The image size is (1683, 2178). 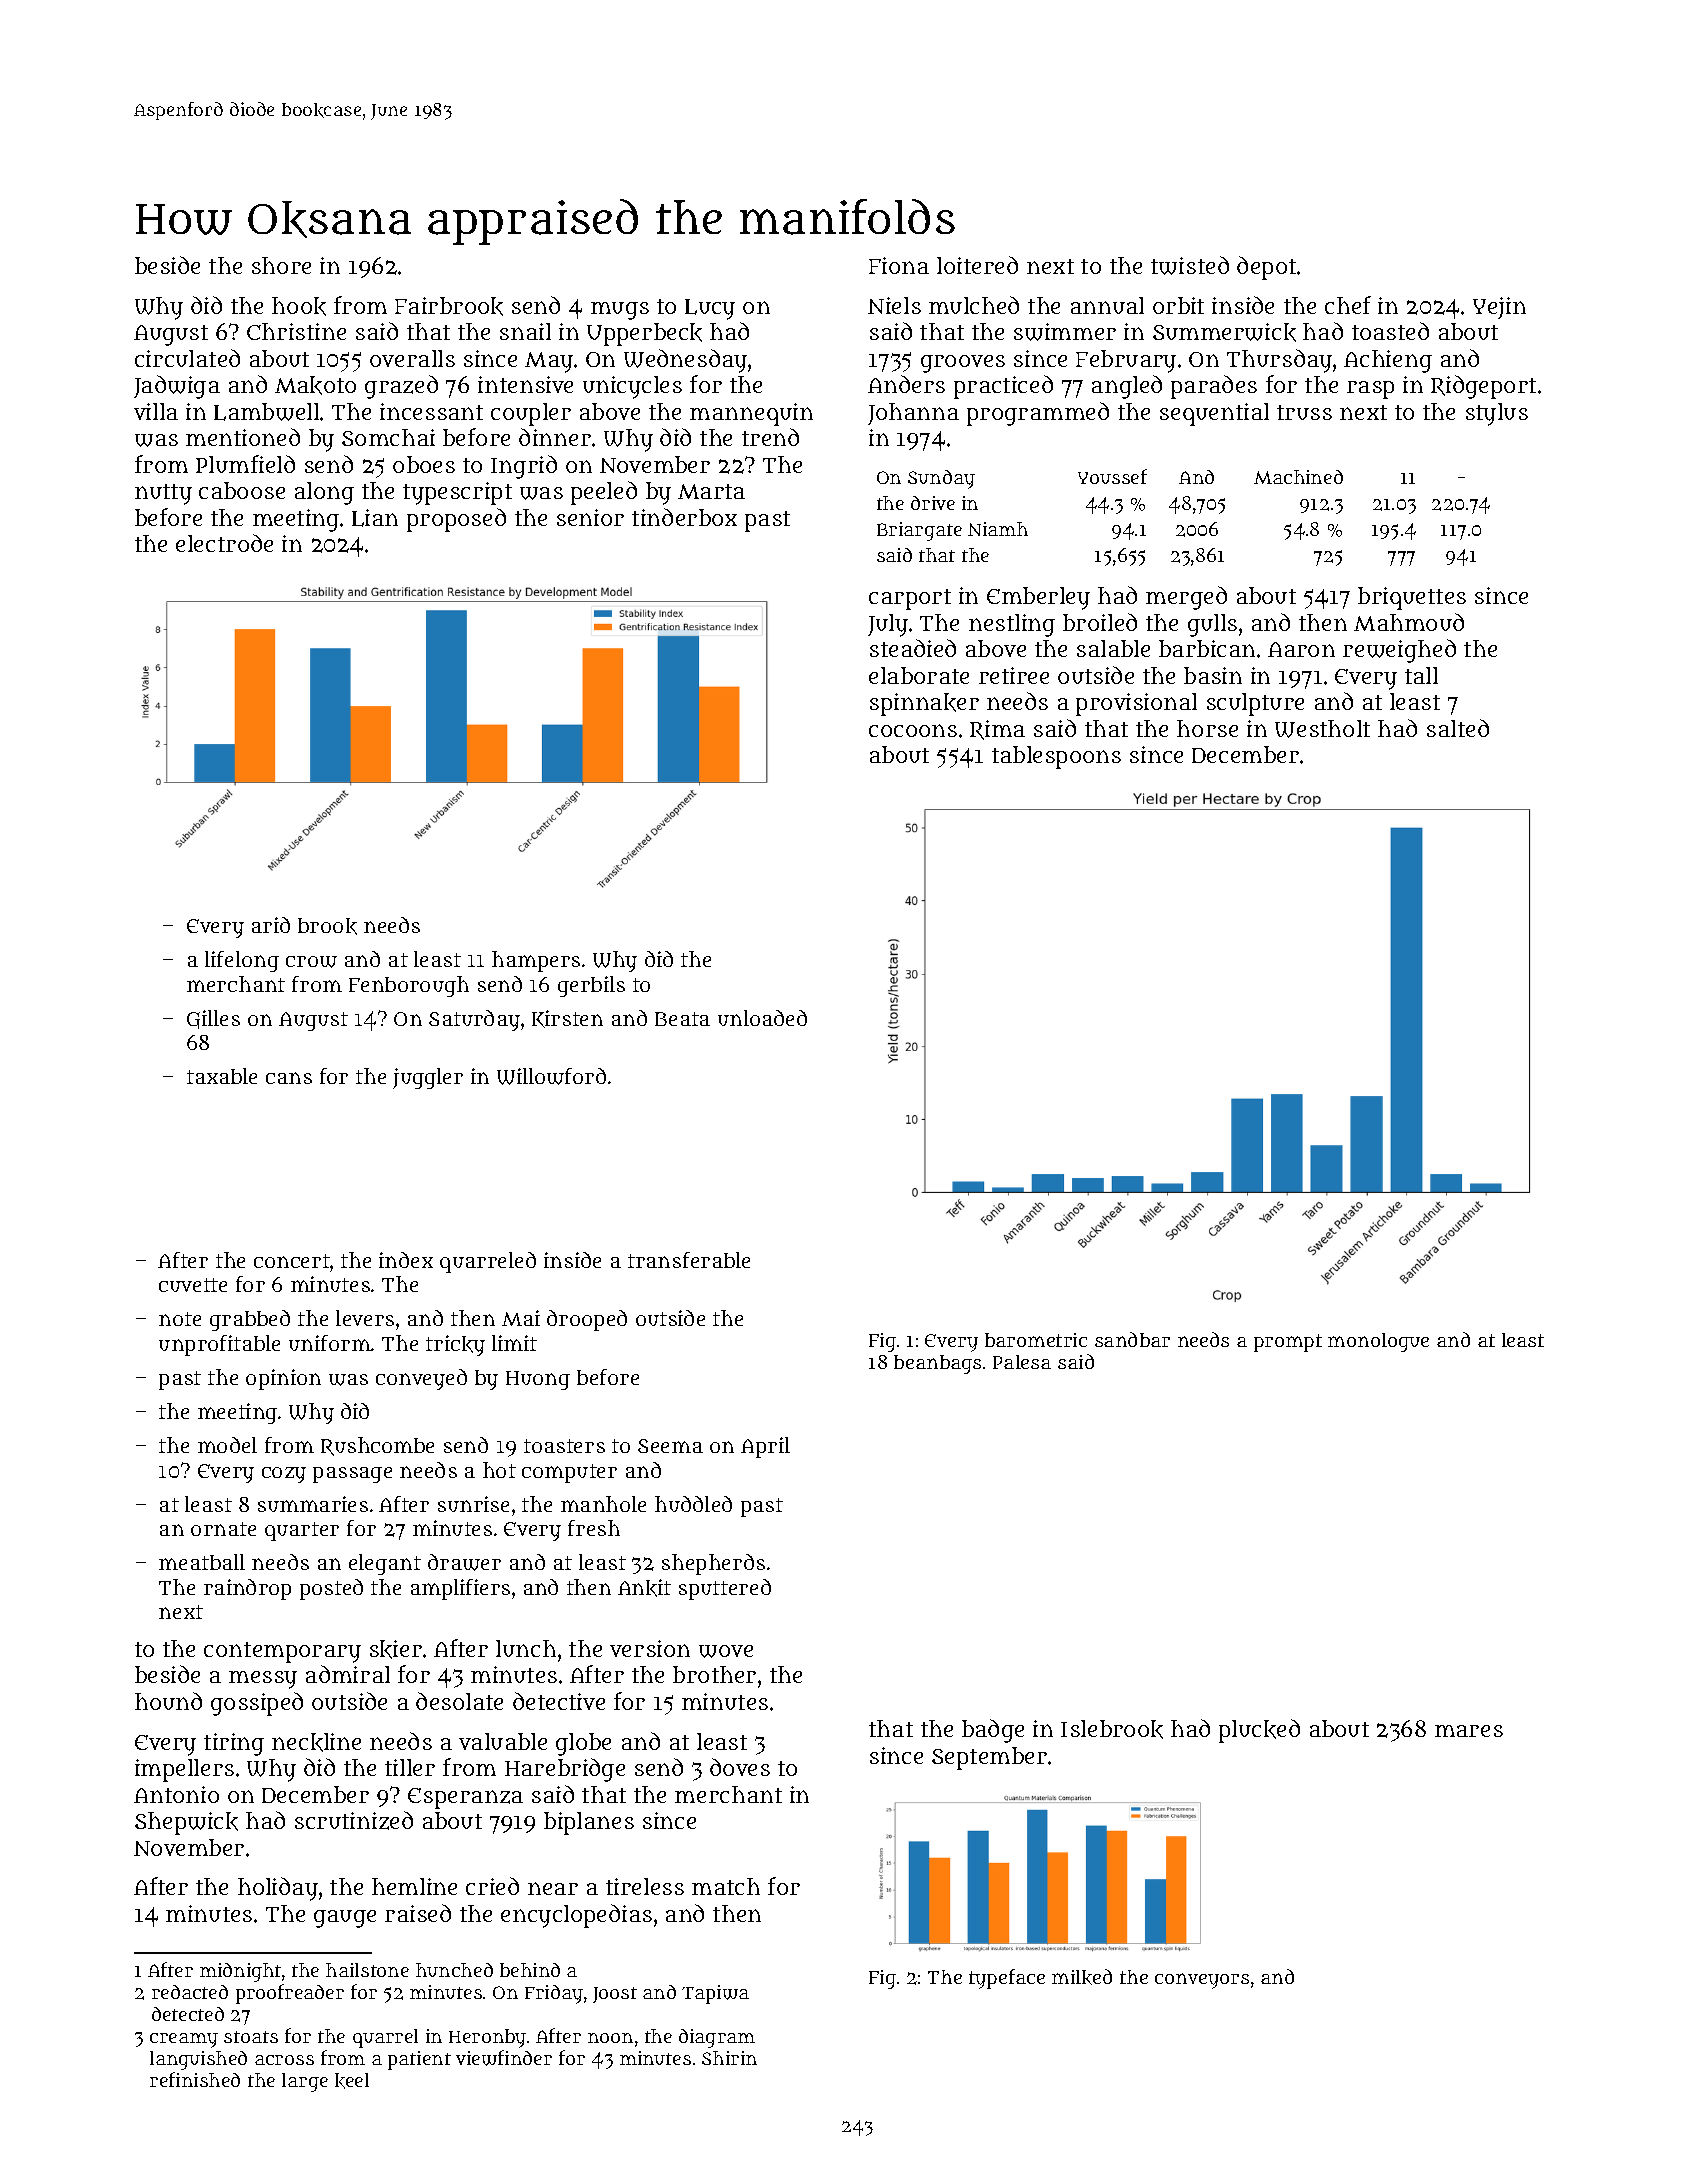 I want to click on conveyors, so click(x=1202, y=1981).
